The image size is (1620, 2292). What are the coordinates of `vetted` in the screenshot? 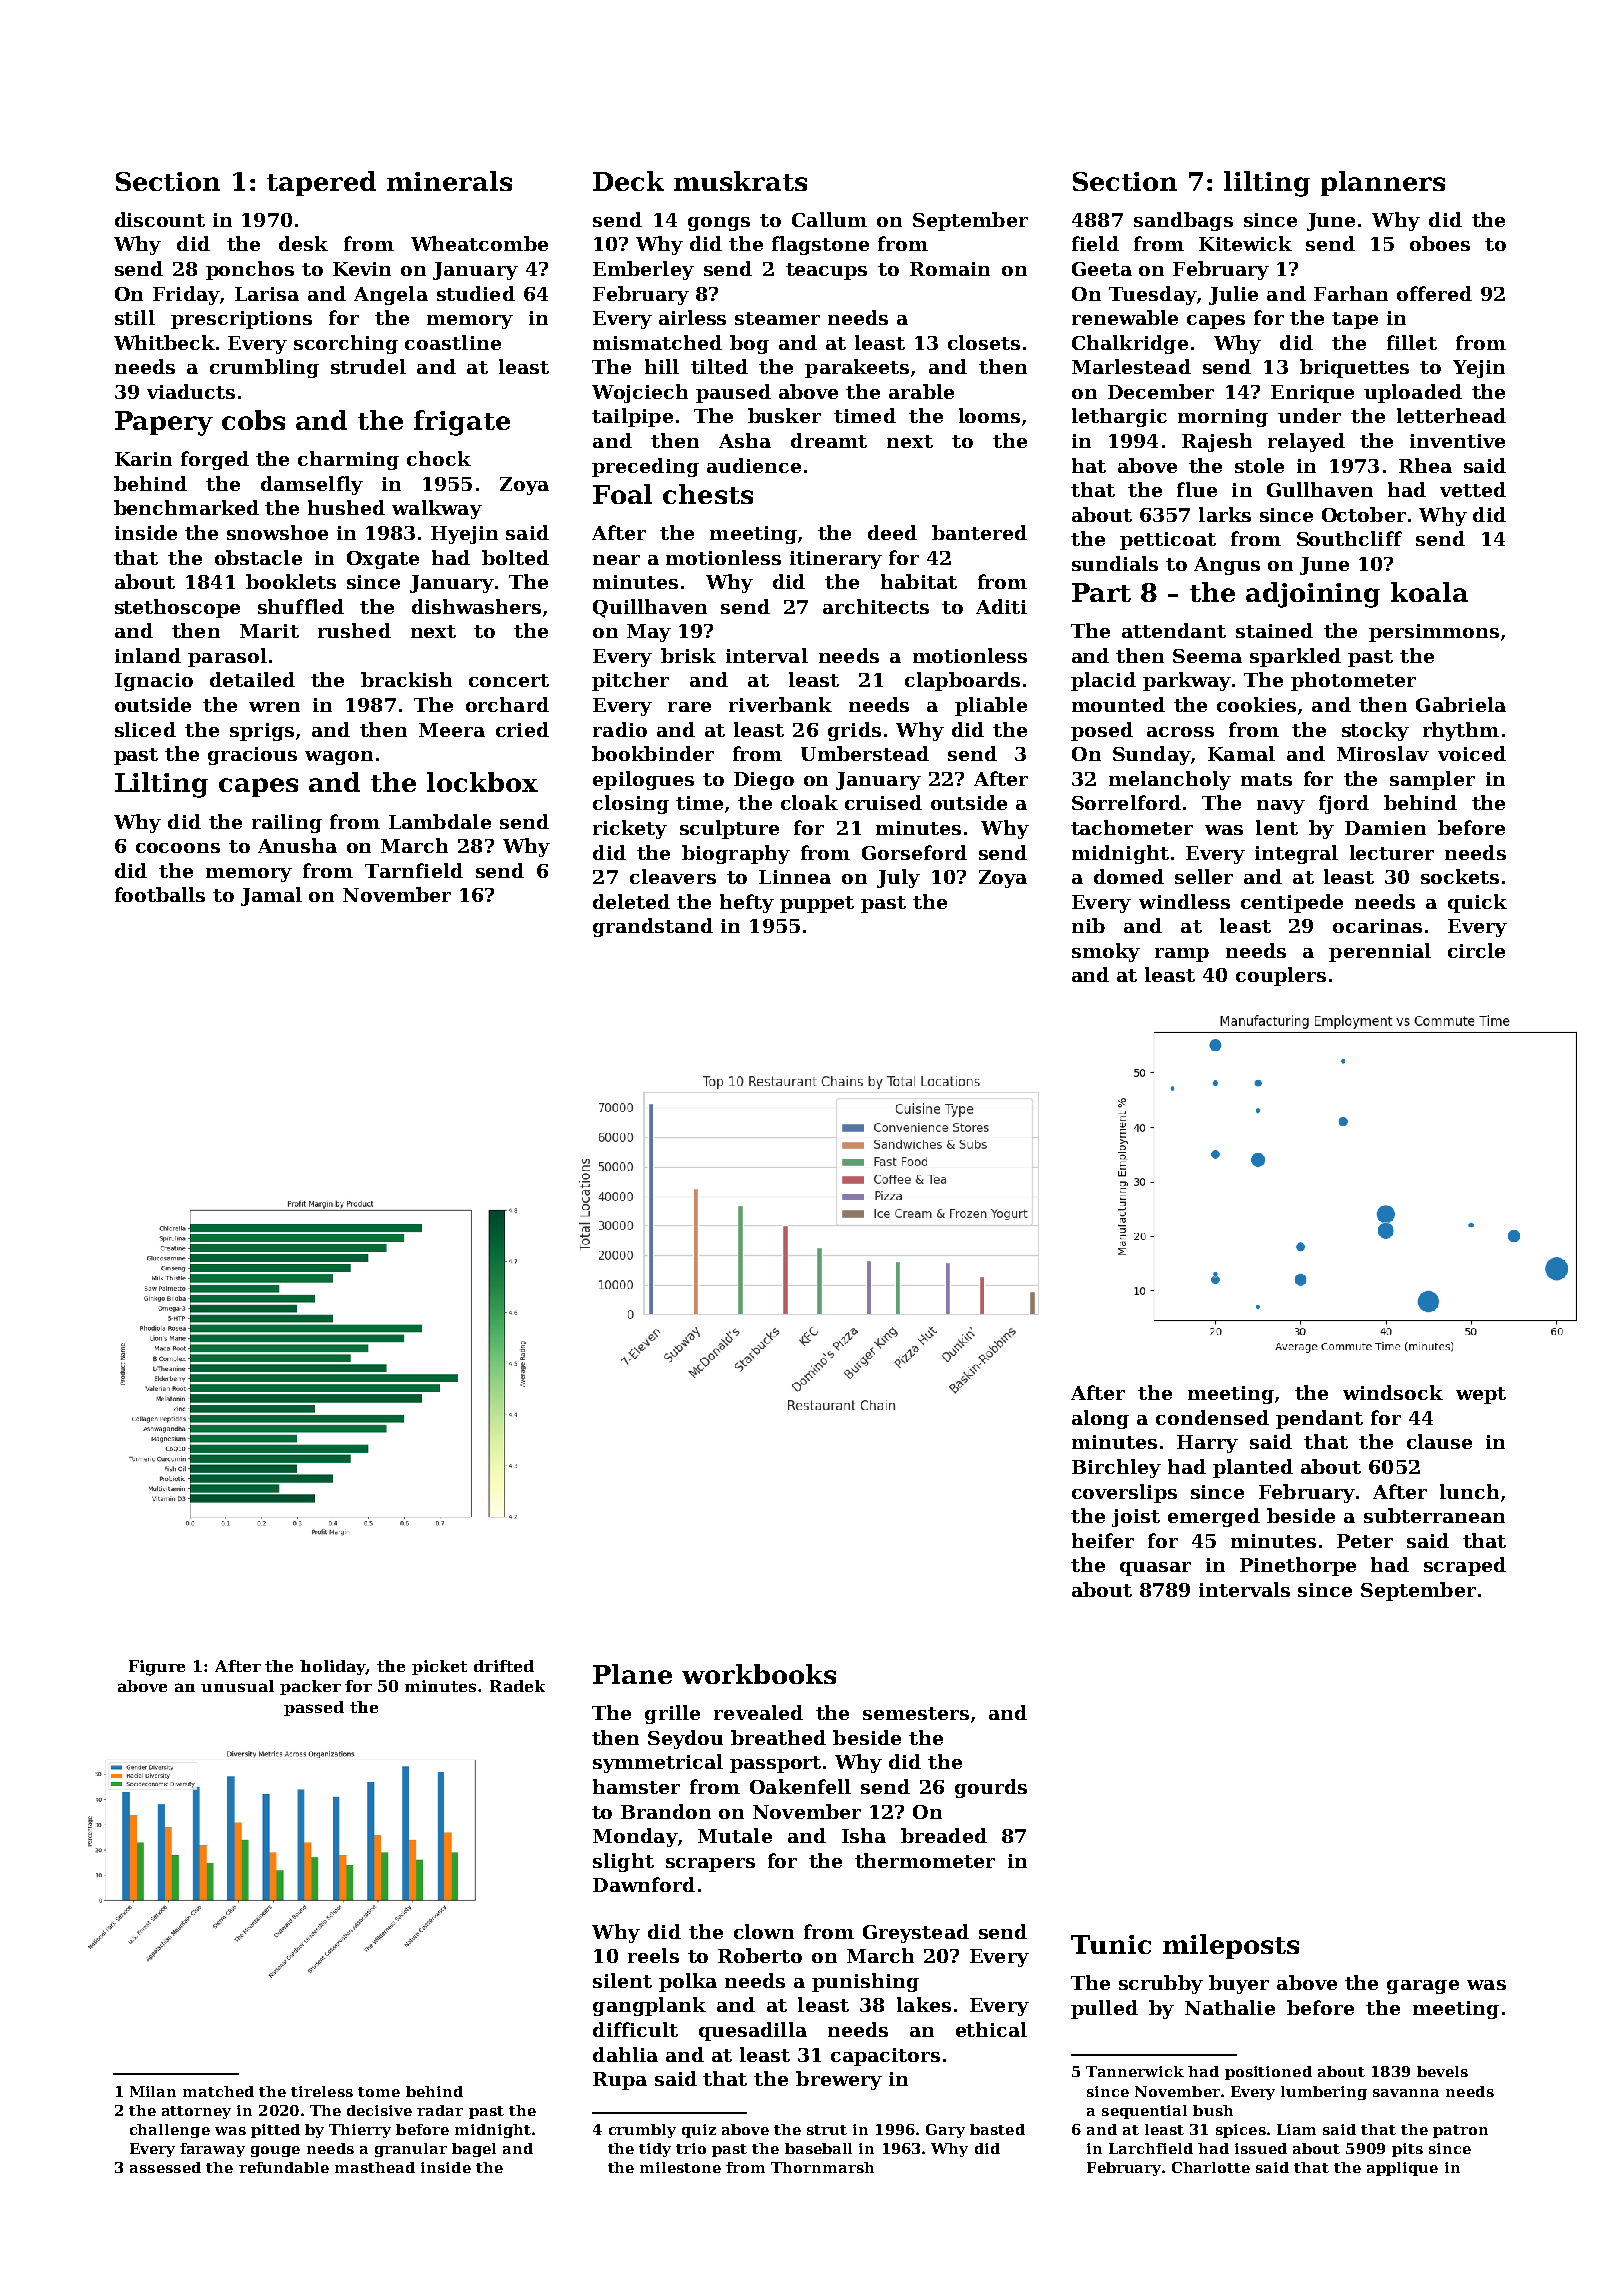 It's located at (1473, 489).
